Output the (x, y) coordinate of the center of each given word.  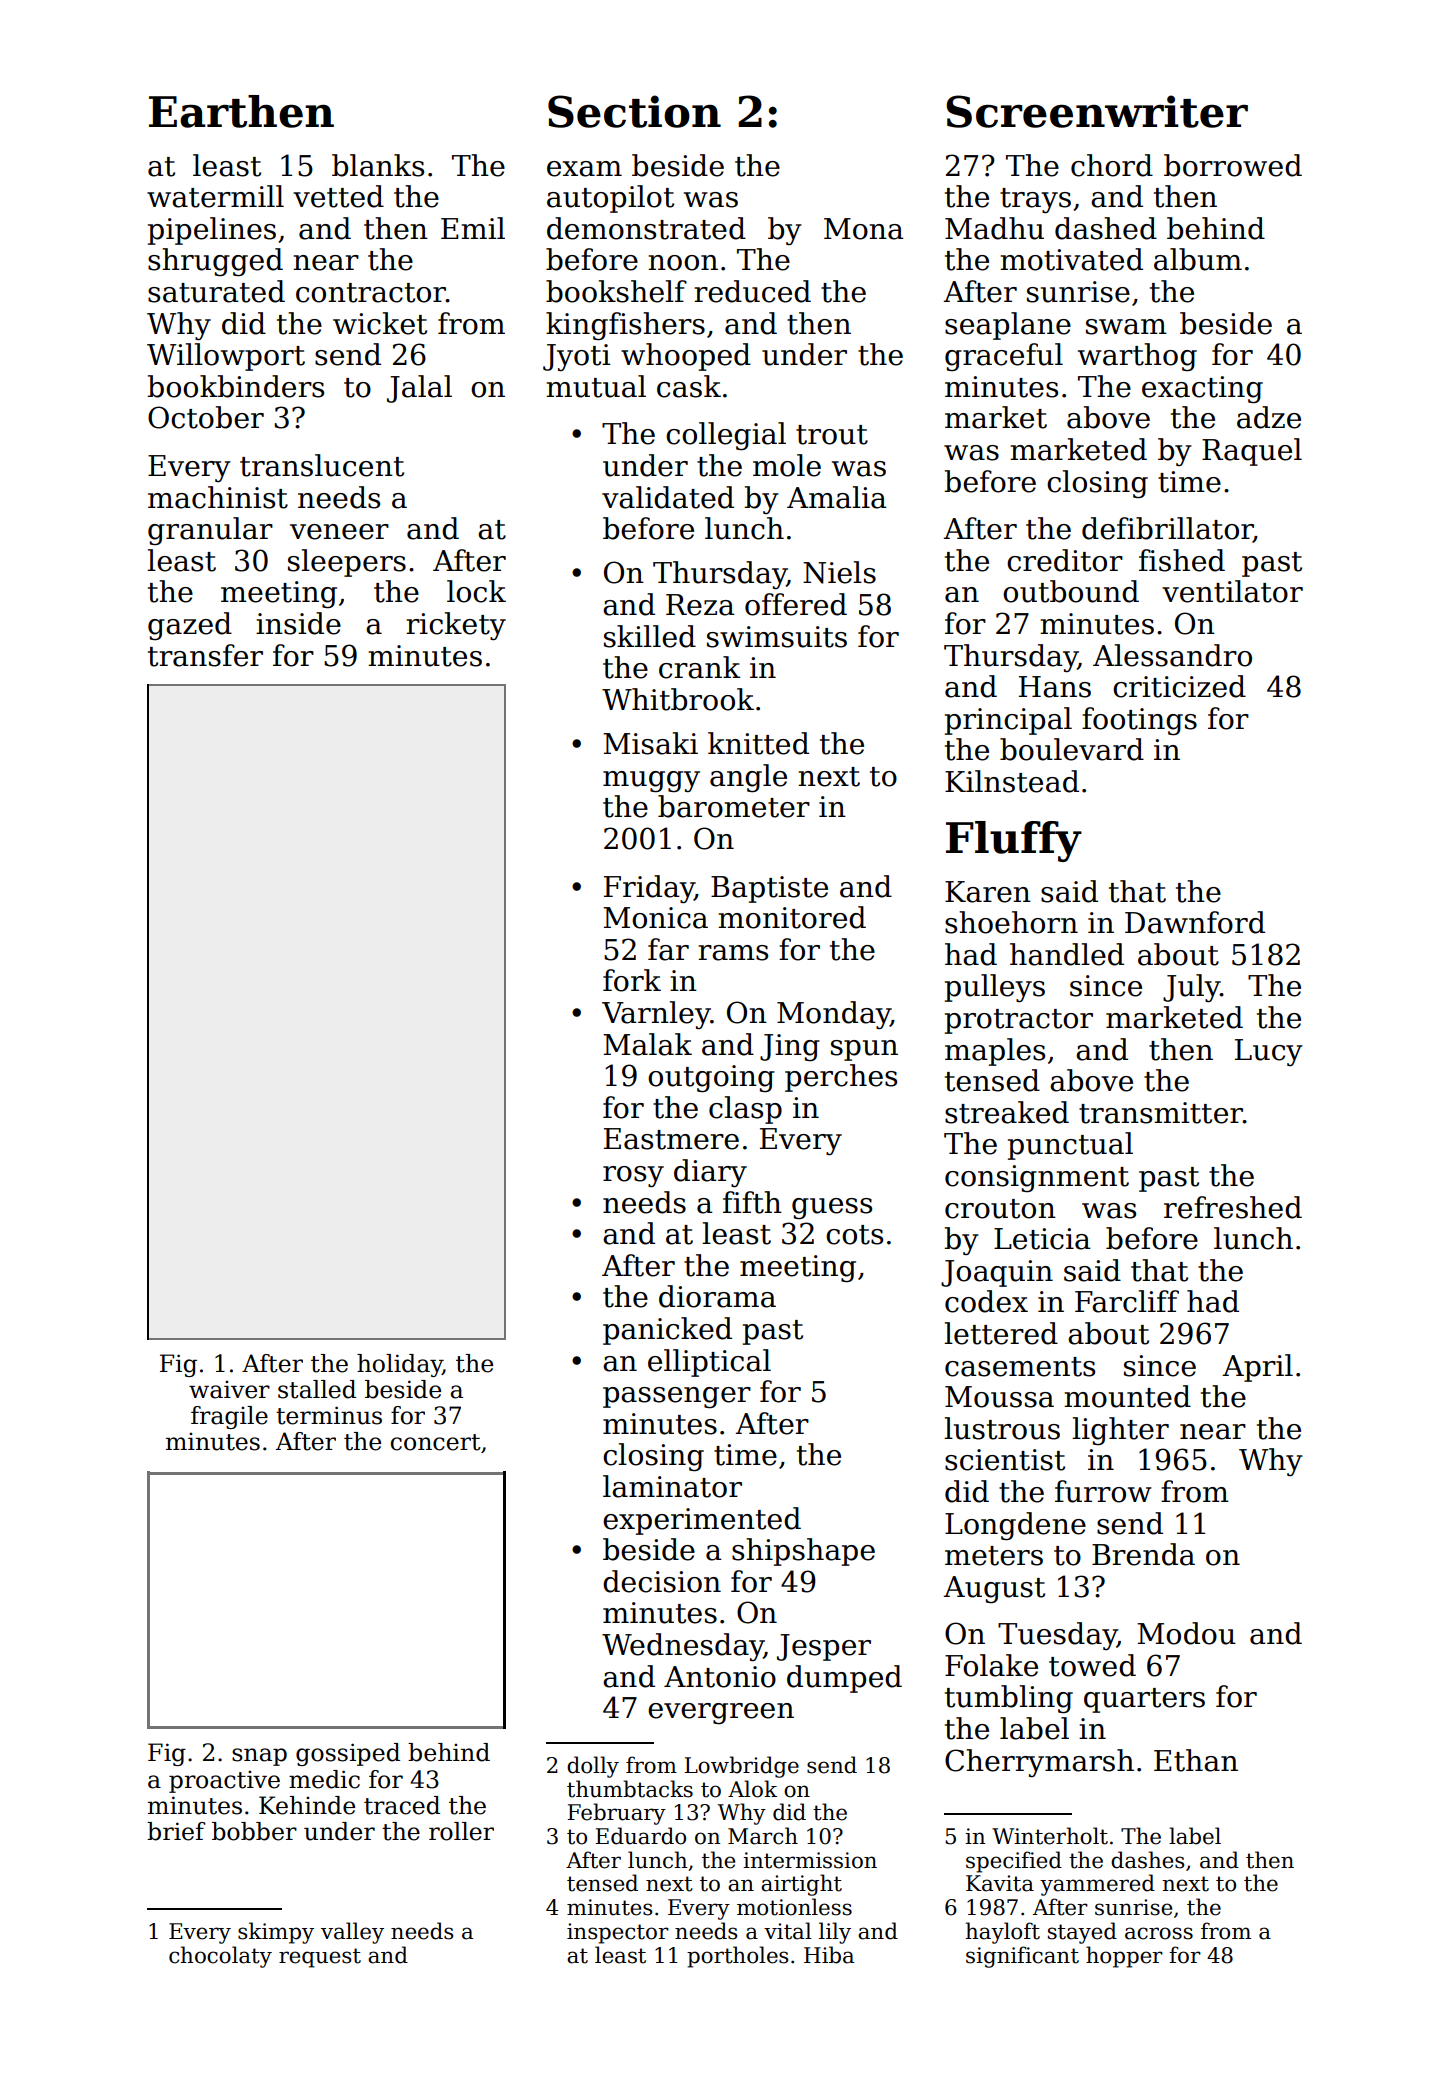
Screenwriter (1097, 111)
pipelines (212, 231)
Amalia (837, 497)
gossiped (348, 1754)
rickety (456, 626)
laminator (672, 1486)
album (1198, 259)
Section (634, 111)
